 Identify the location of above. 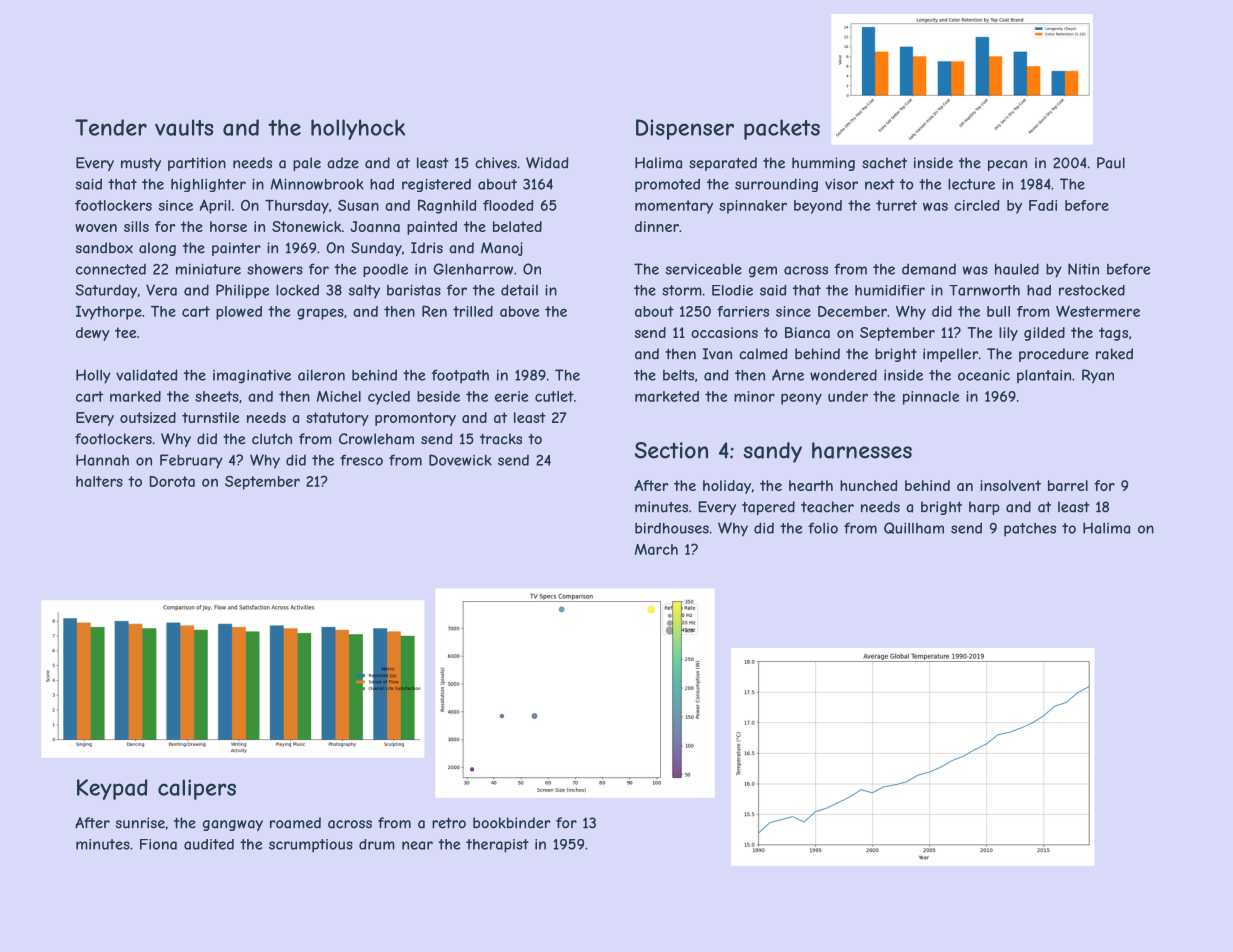
(519, 311).
